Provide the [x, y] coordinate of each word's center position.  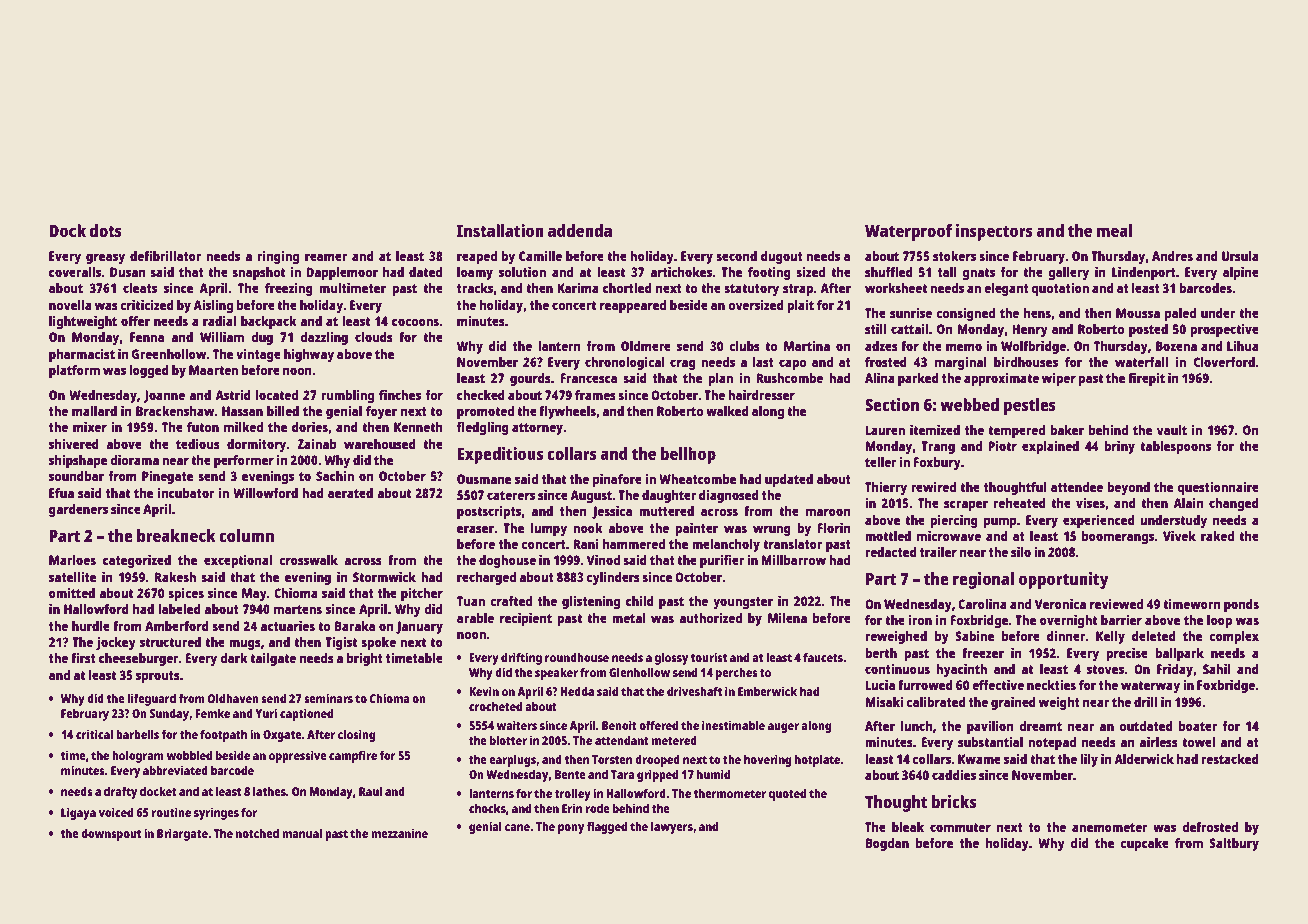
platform [74, 371]
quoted [787, 794]
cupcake [1144, 844]
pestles [1030, 406]
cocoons [415, 322]
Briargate [182, 834]
